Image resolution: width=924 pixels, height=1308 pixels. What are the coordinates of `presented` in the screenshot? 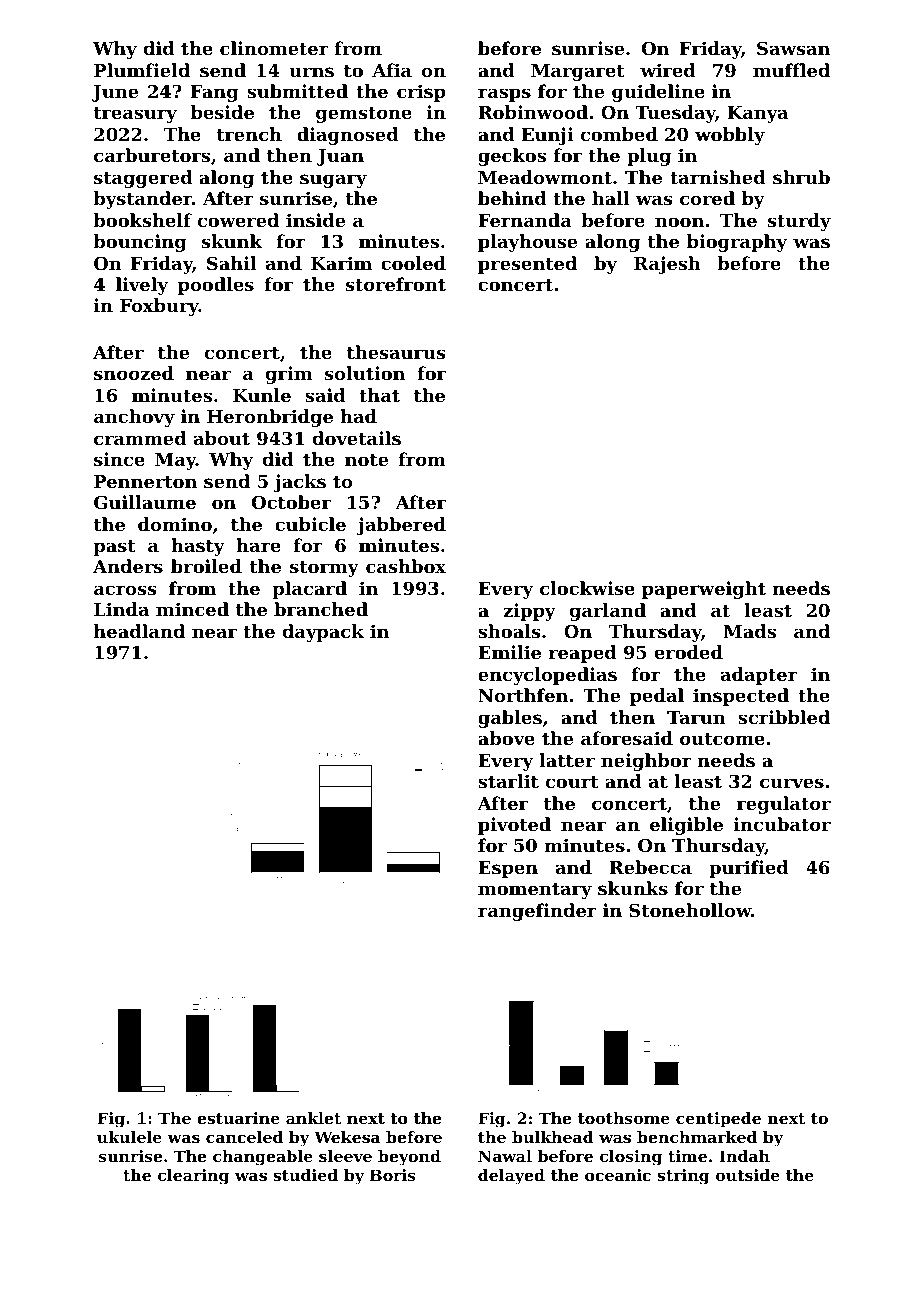 It's located at (527, 265).
